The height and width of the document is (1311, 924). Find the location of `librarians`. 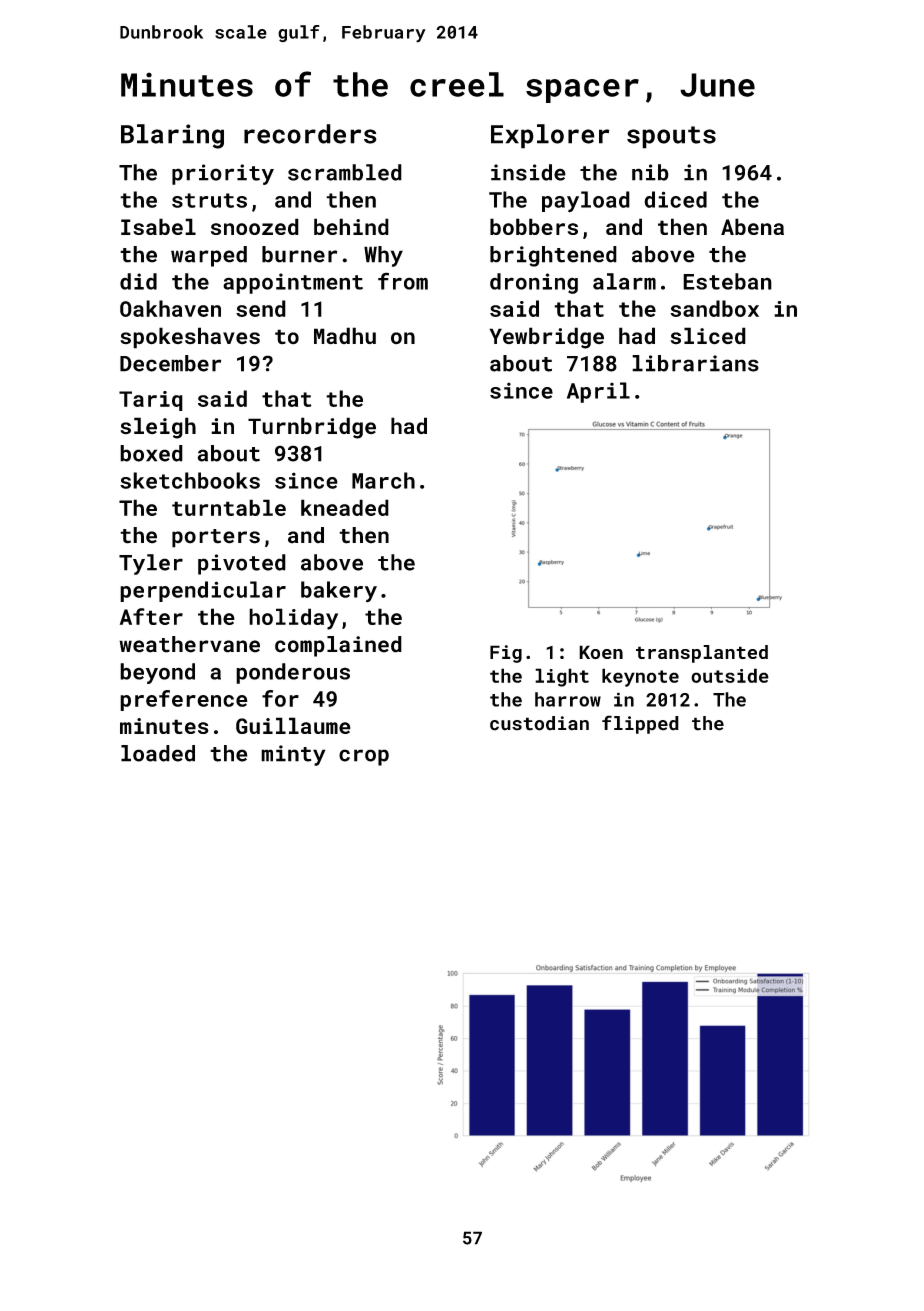

librarians is located at coordinates (695, 363).
